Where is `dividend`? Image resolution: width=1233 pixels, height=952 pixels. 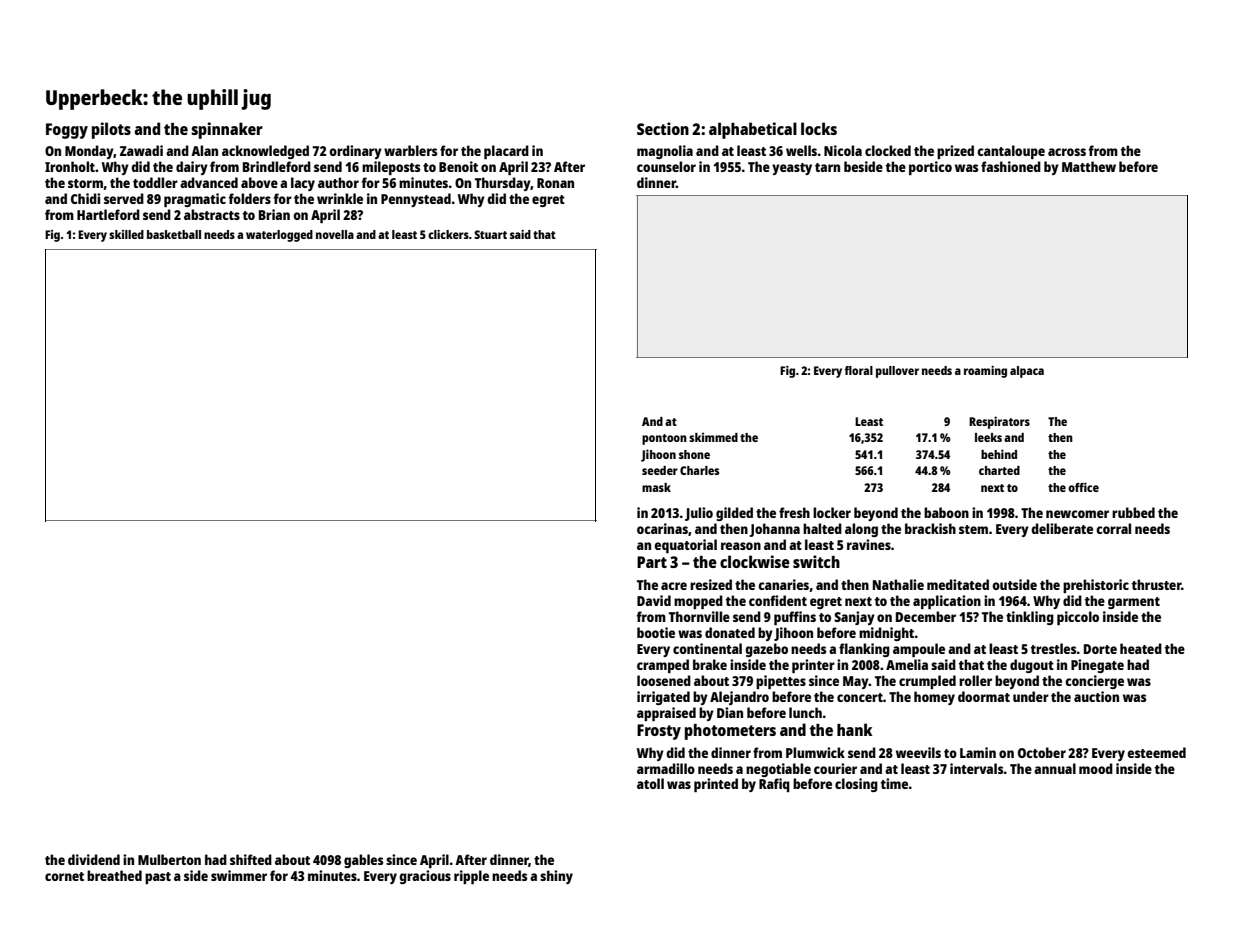 dividend is located at coordinates (94, 859).
